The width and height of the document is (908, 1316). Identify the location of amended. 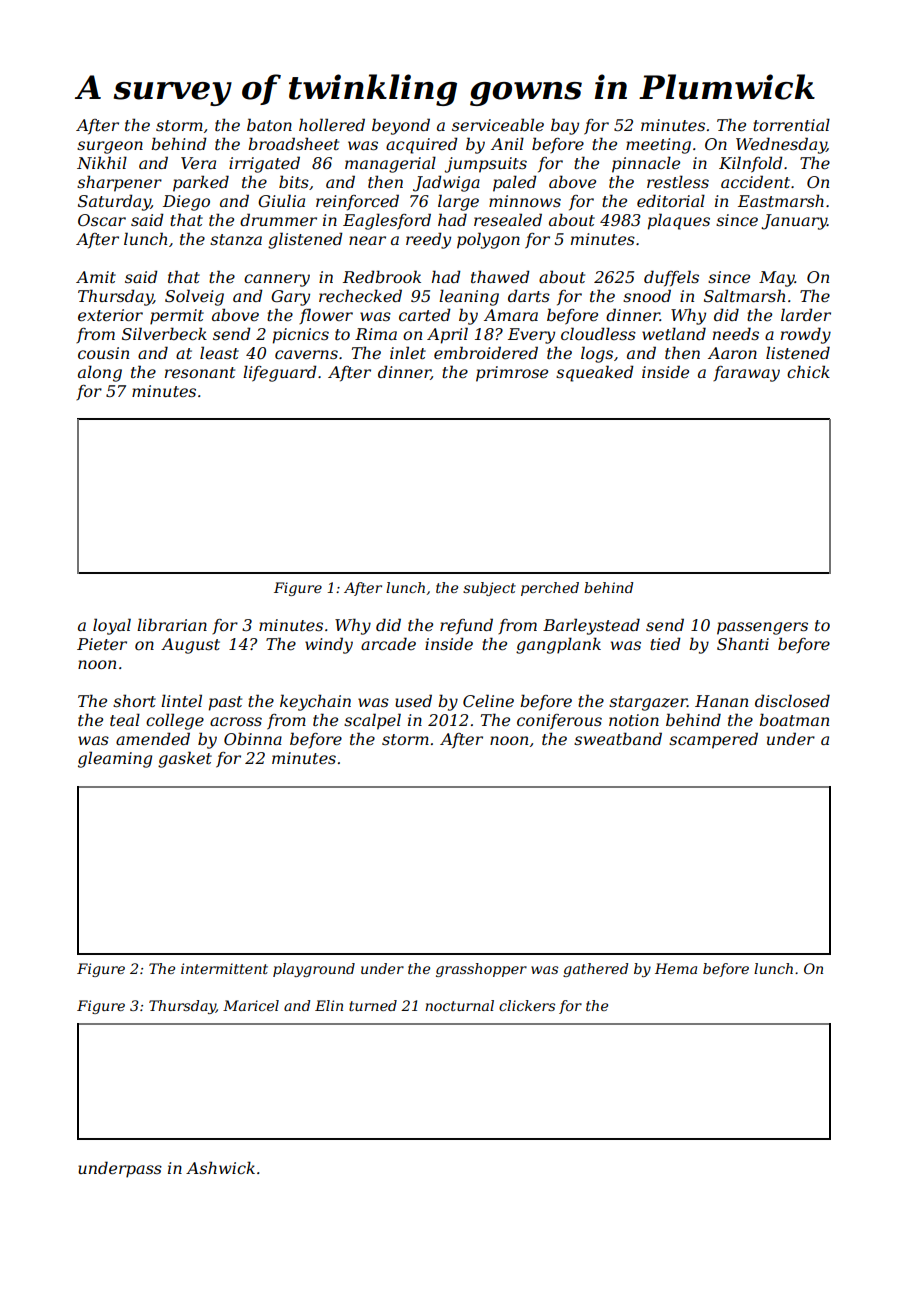
(153, 738).
